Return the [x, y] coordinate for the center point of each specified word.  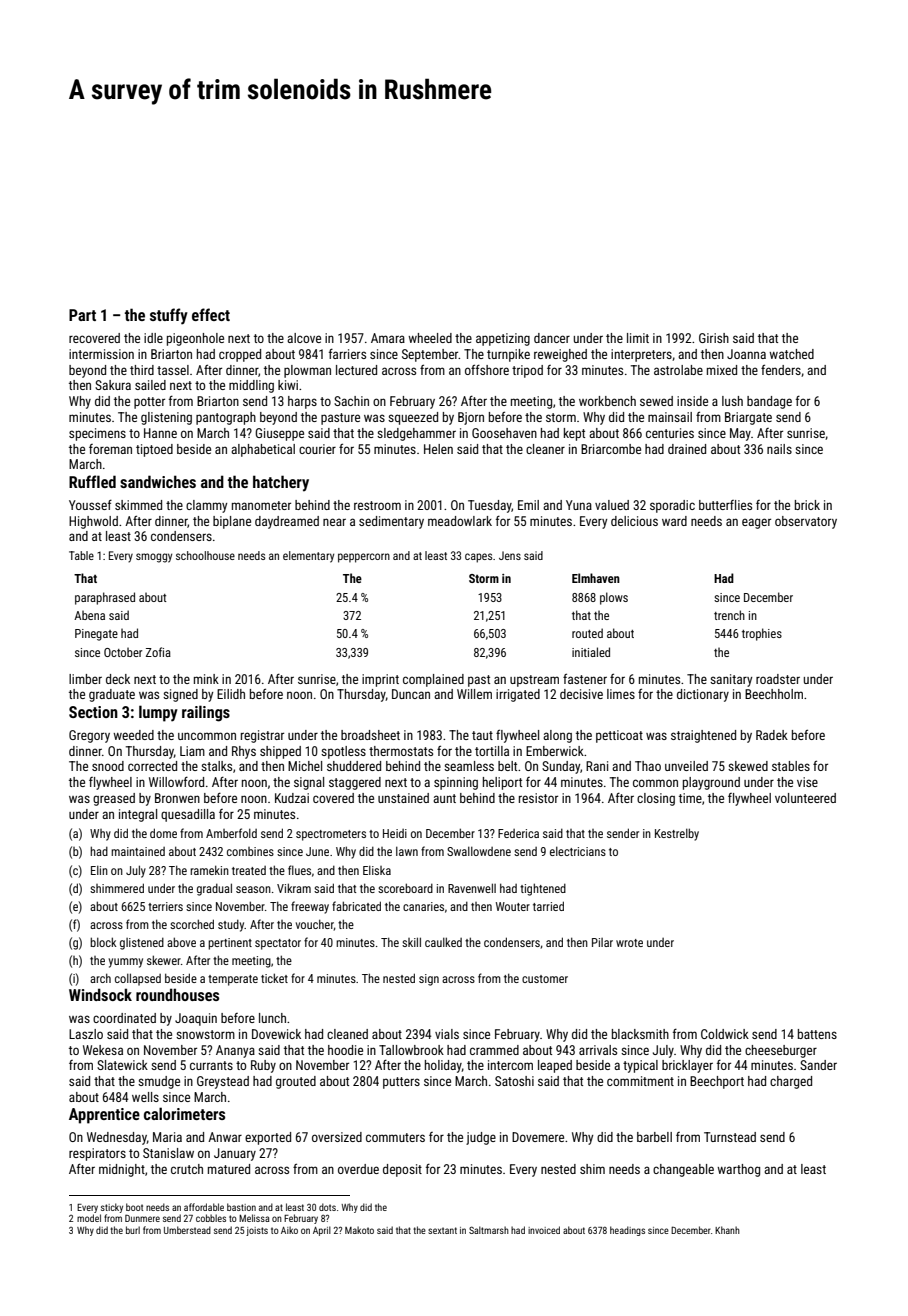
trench [729, 615]
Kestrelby [677, 834]
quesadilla [188, 815]
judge [481, 1138]
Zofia [158, 652]
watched [791, 354]
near [334, 522]
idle [153, 338]
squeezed [413, 418]
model [89, 1218]
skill [411, 942]
